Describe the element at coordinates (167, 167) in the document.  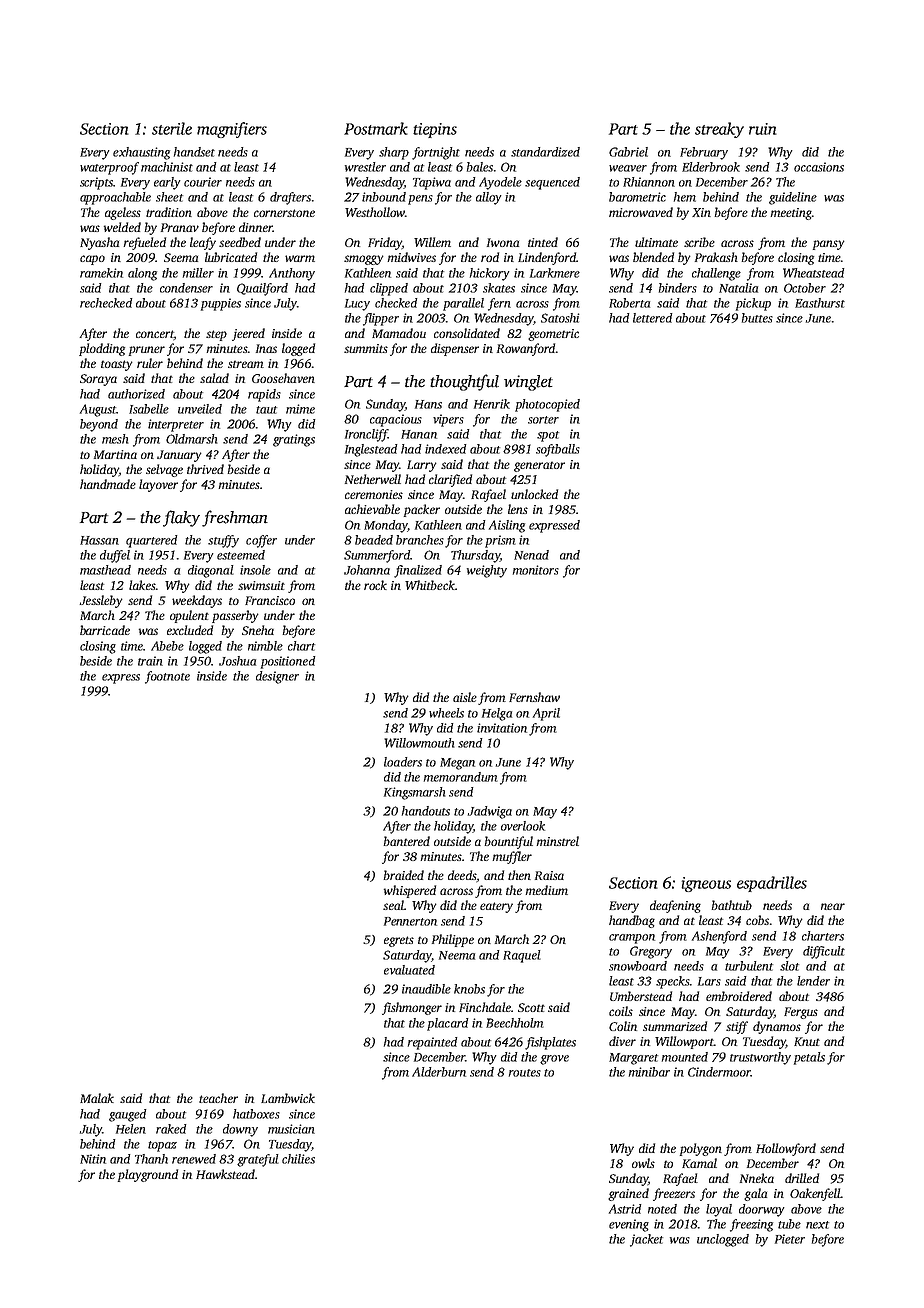
I see `machinist` at that location.
